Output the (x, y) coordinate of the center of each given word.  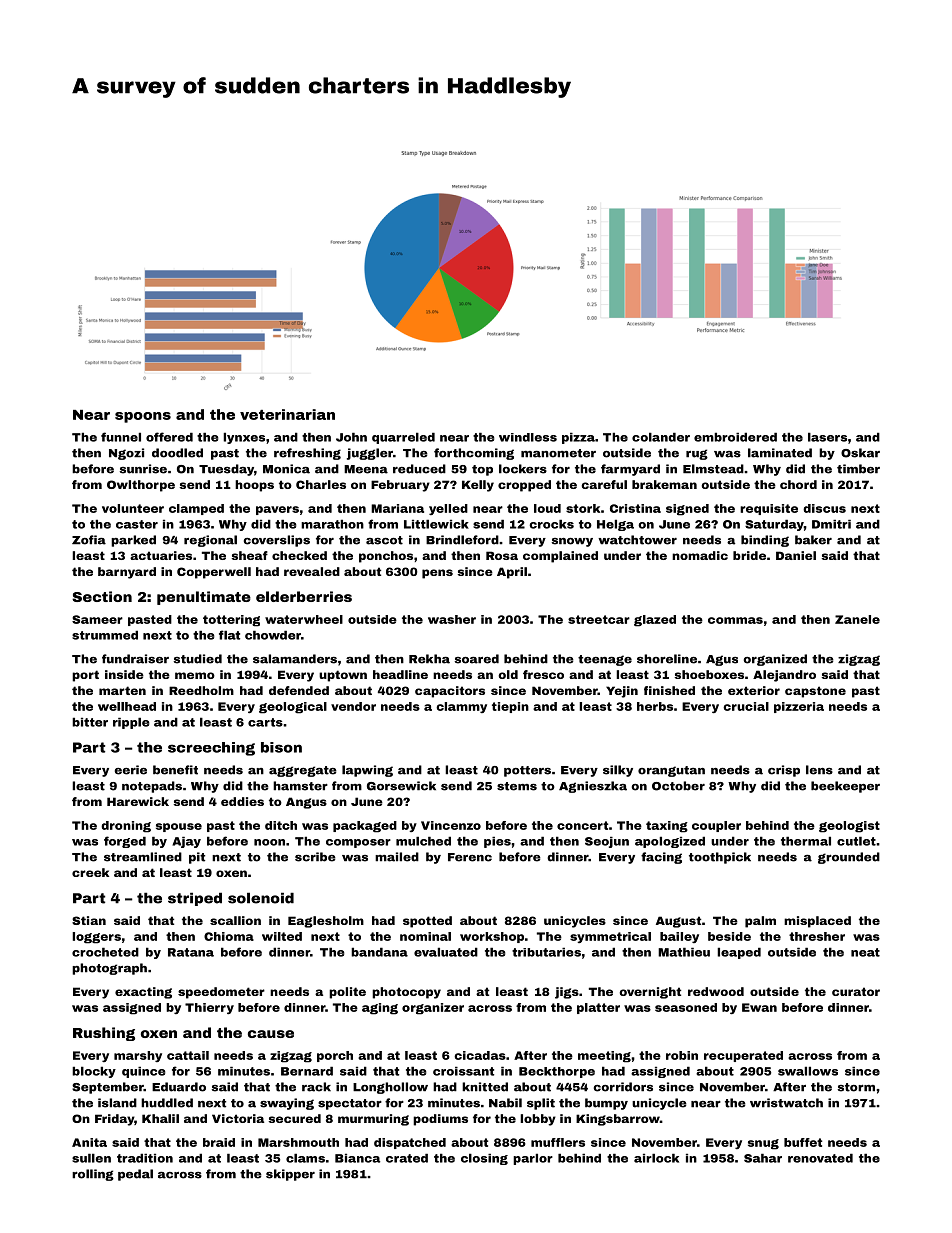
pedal (135, 1175)
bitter (90, 722)
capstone (815, 692)
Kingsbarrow (618, 1120)
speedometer (221, 993)
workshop (492, 937)
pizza (578, 438)
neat (865, 952)
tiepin (510, 707)
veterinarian (287, 414)
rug (697, 454)
